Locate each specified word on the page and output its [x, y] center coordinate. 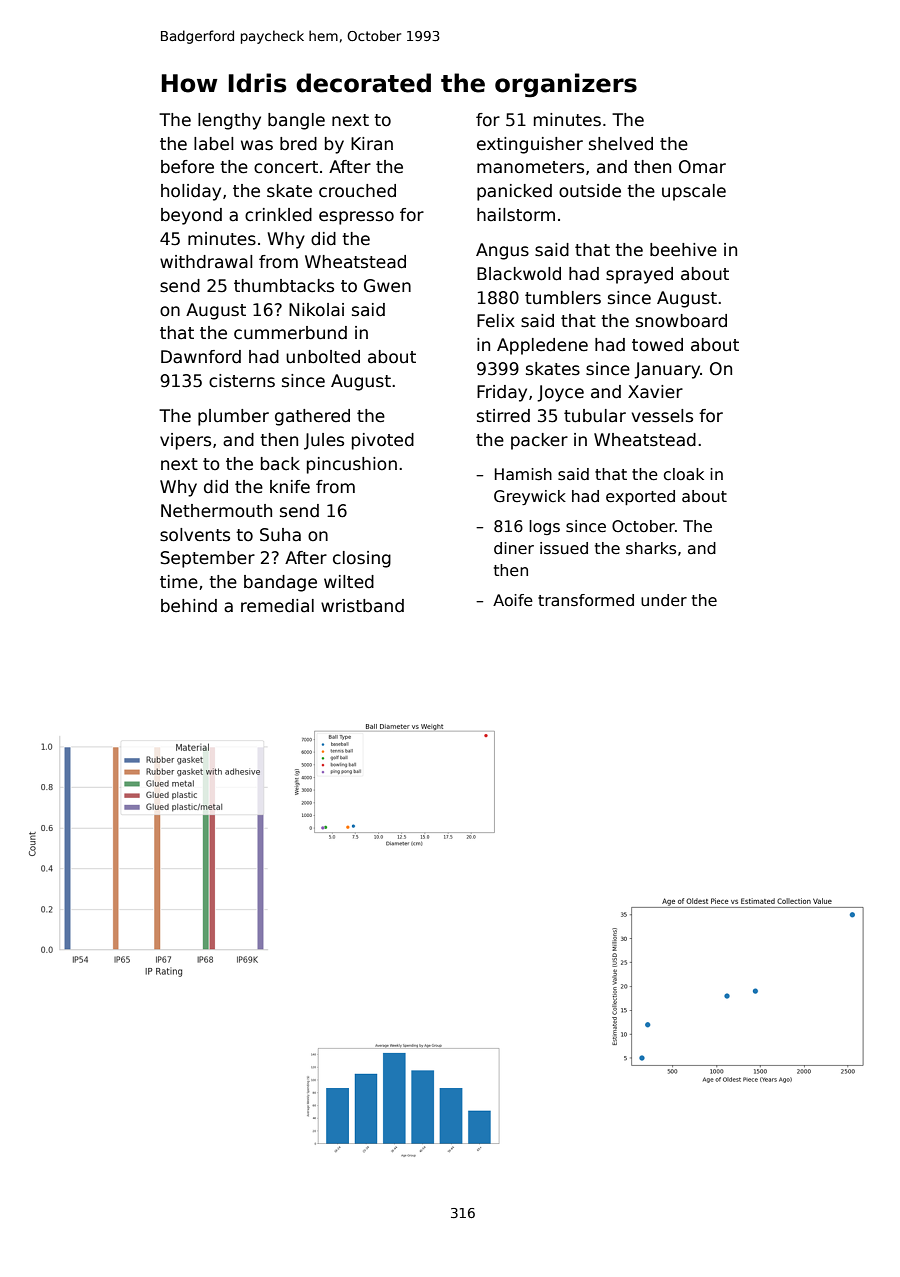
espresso [356, 218]
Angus [502, 251]
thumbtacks [284, 286]
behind [189, 606]
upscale [694, 192]
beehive [683, 250]
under [664, 600]
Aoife [513, 600]
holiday [191, 192]
